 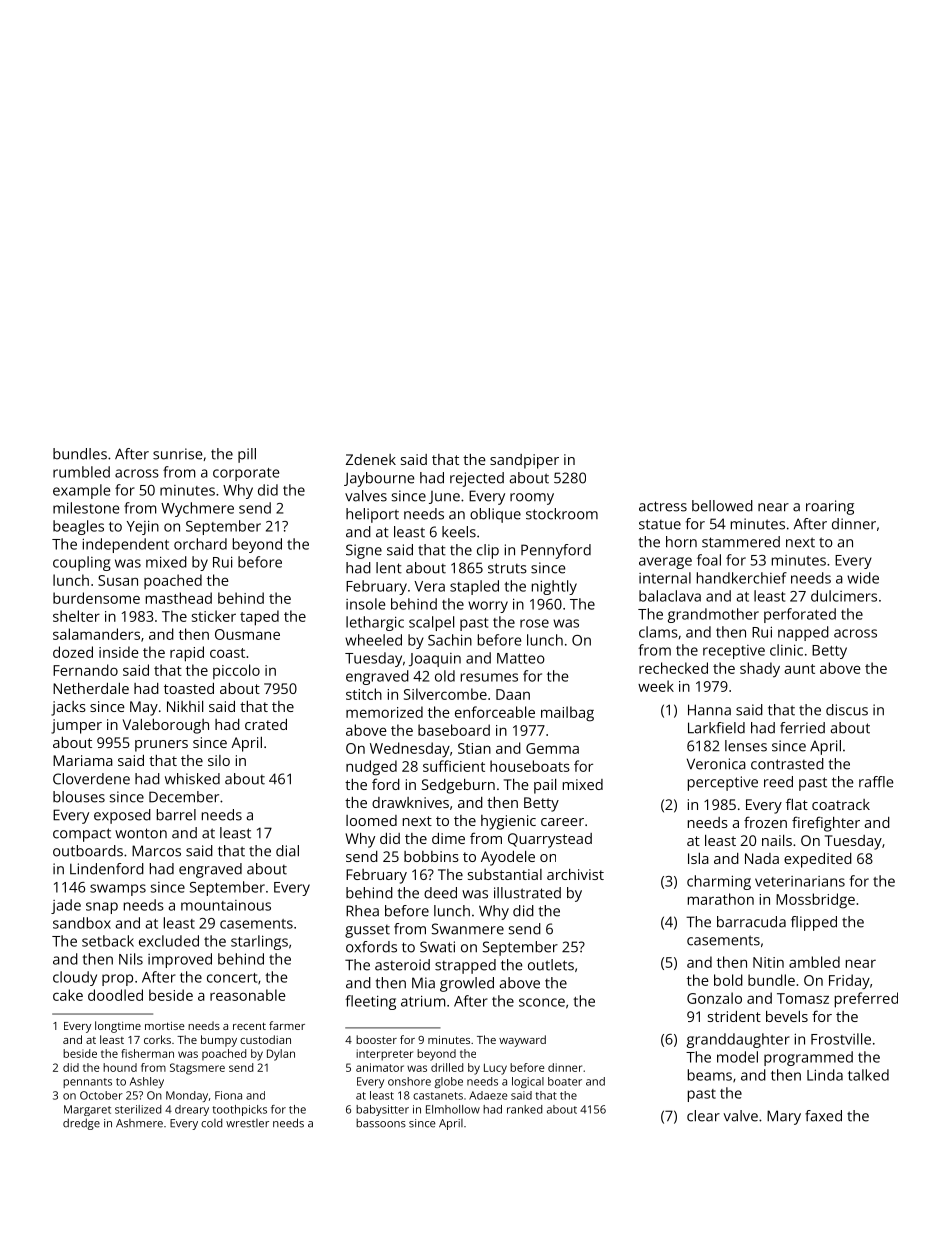 I want to click on internal, so click(x=665, y=578).
